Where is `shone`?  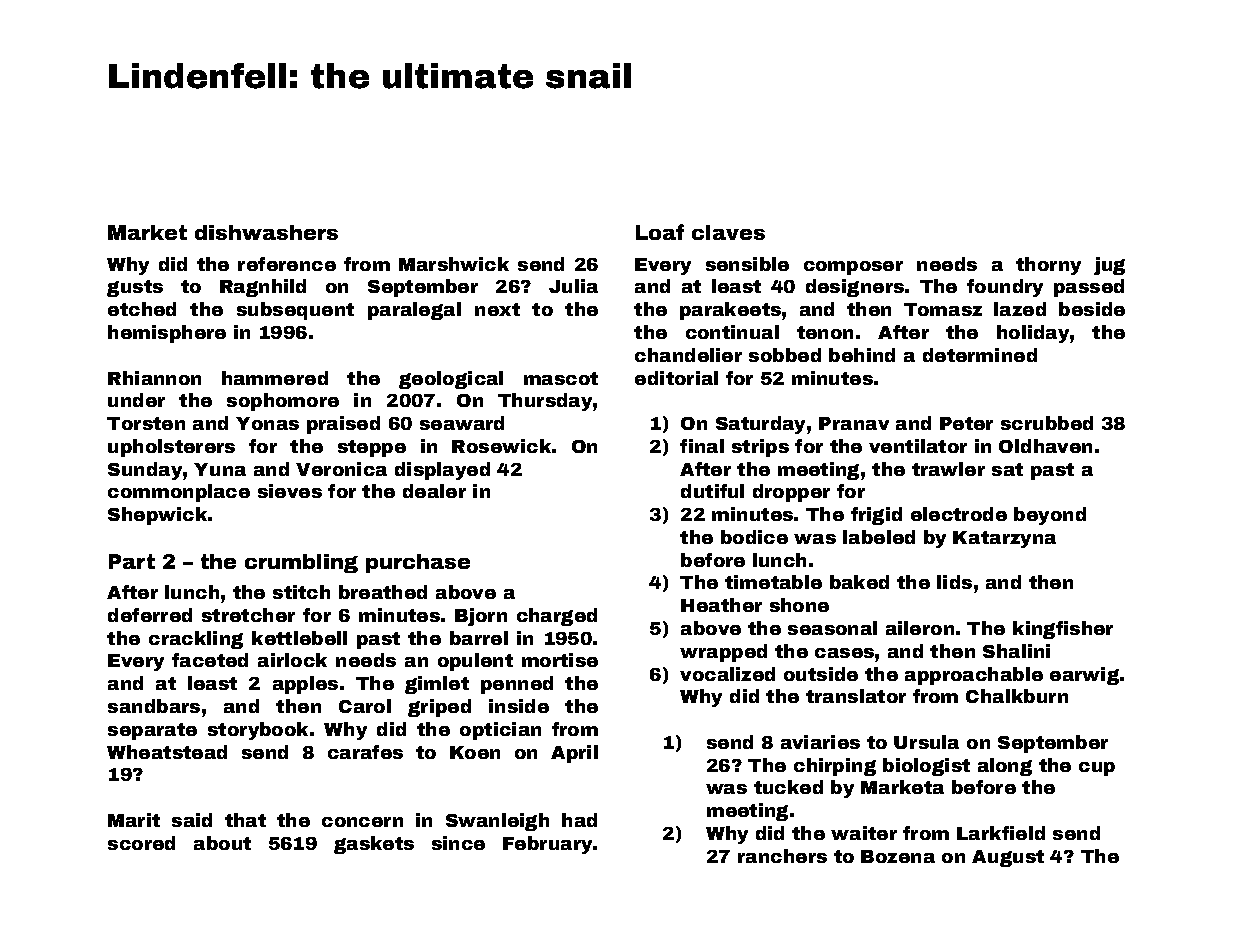
shone is located at coordinates (799, 605).
